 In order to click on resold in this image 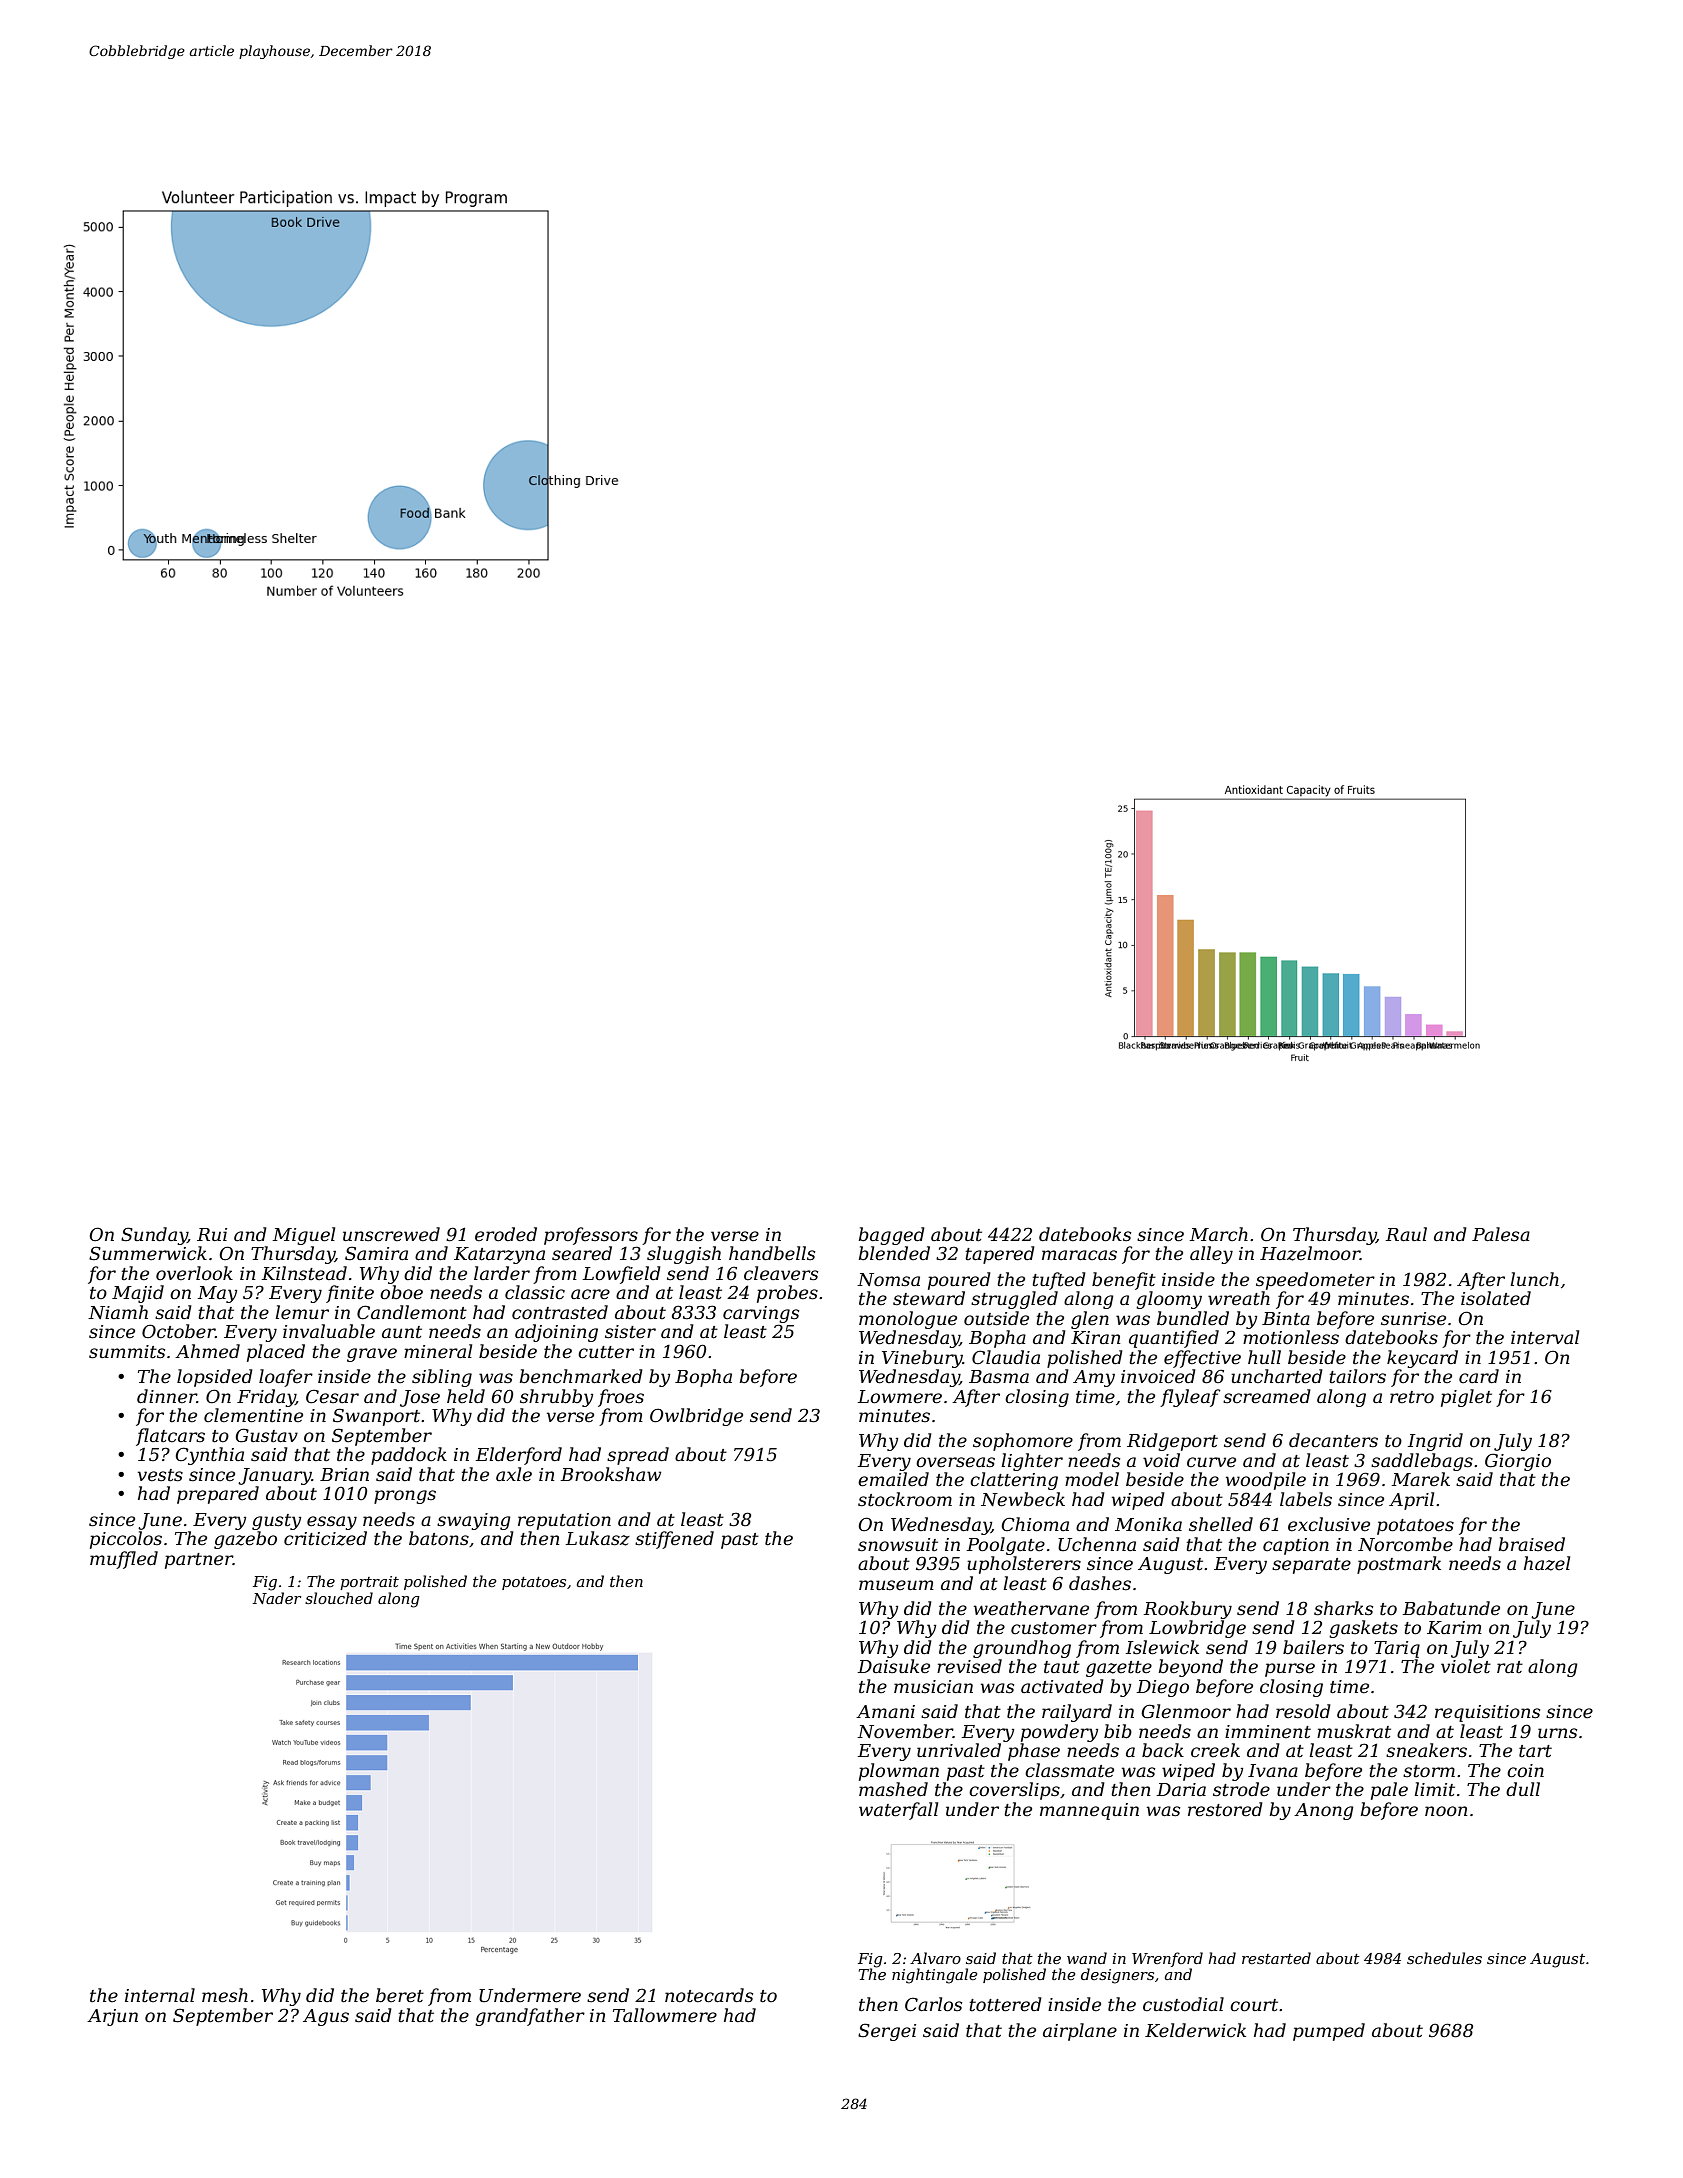, I will do `click(1303, 1711)`.
